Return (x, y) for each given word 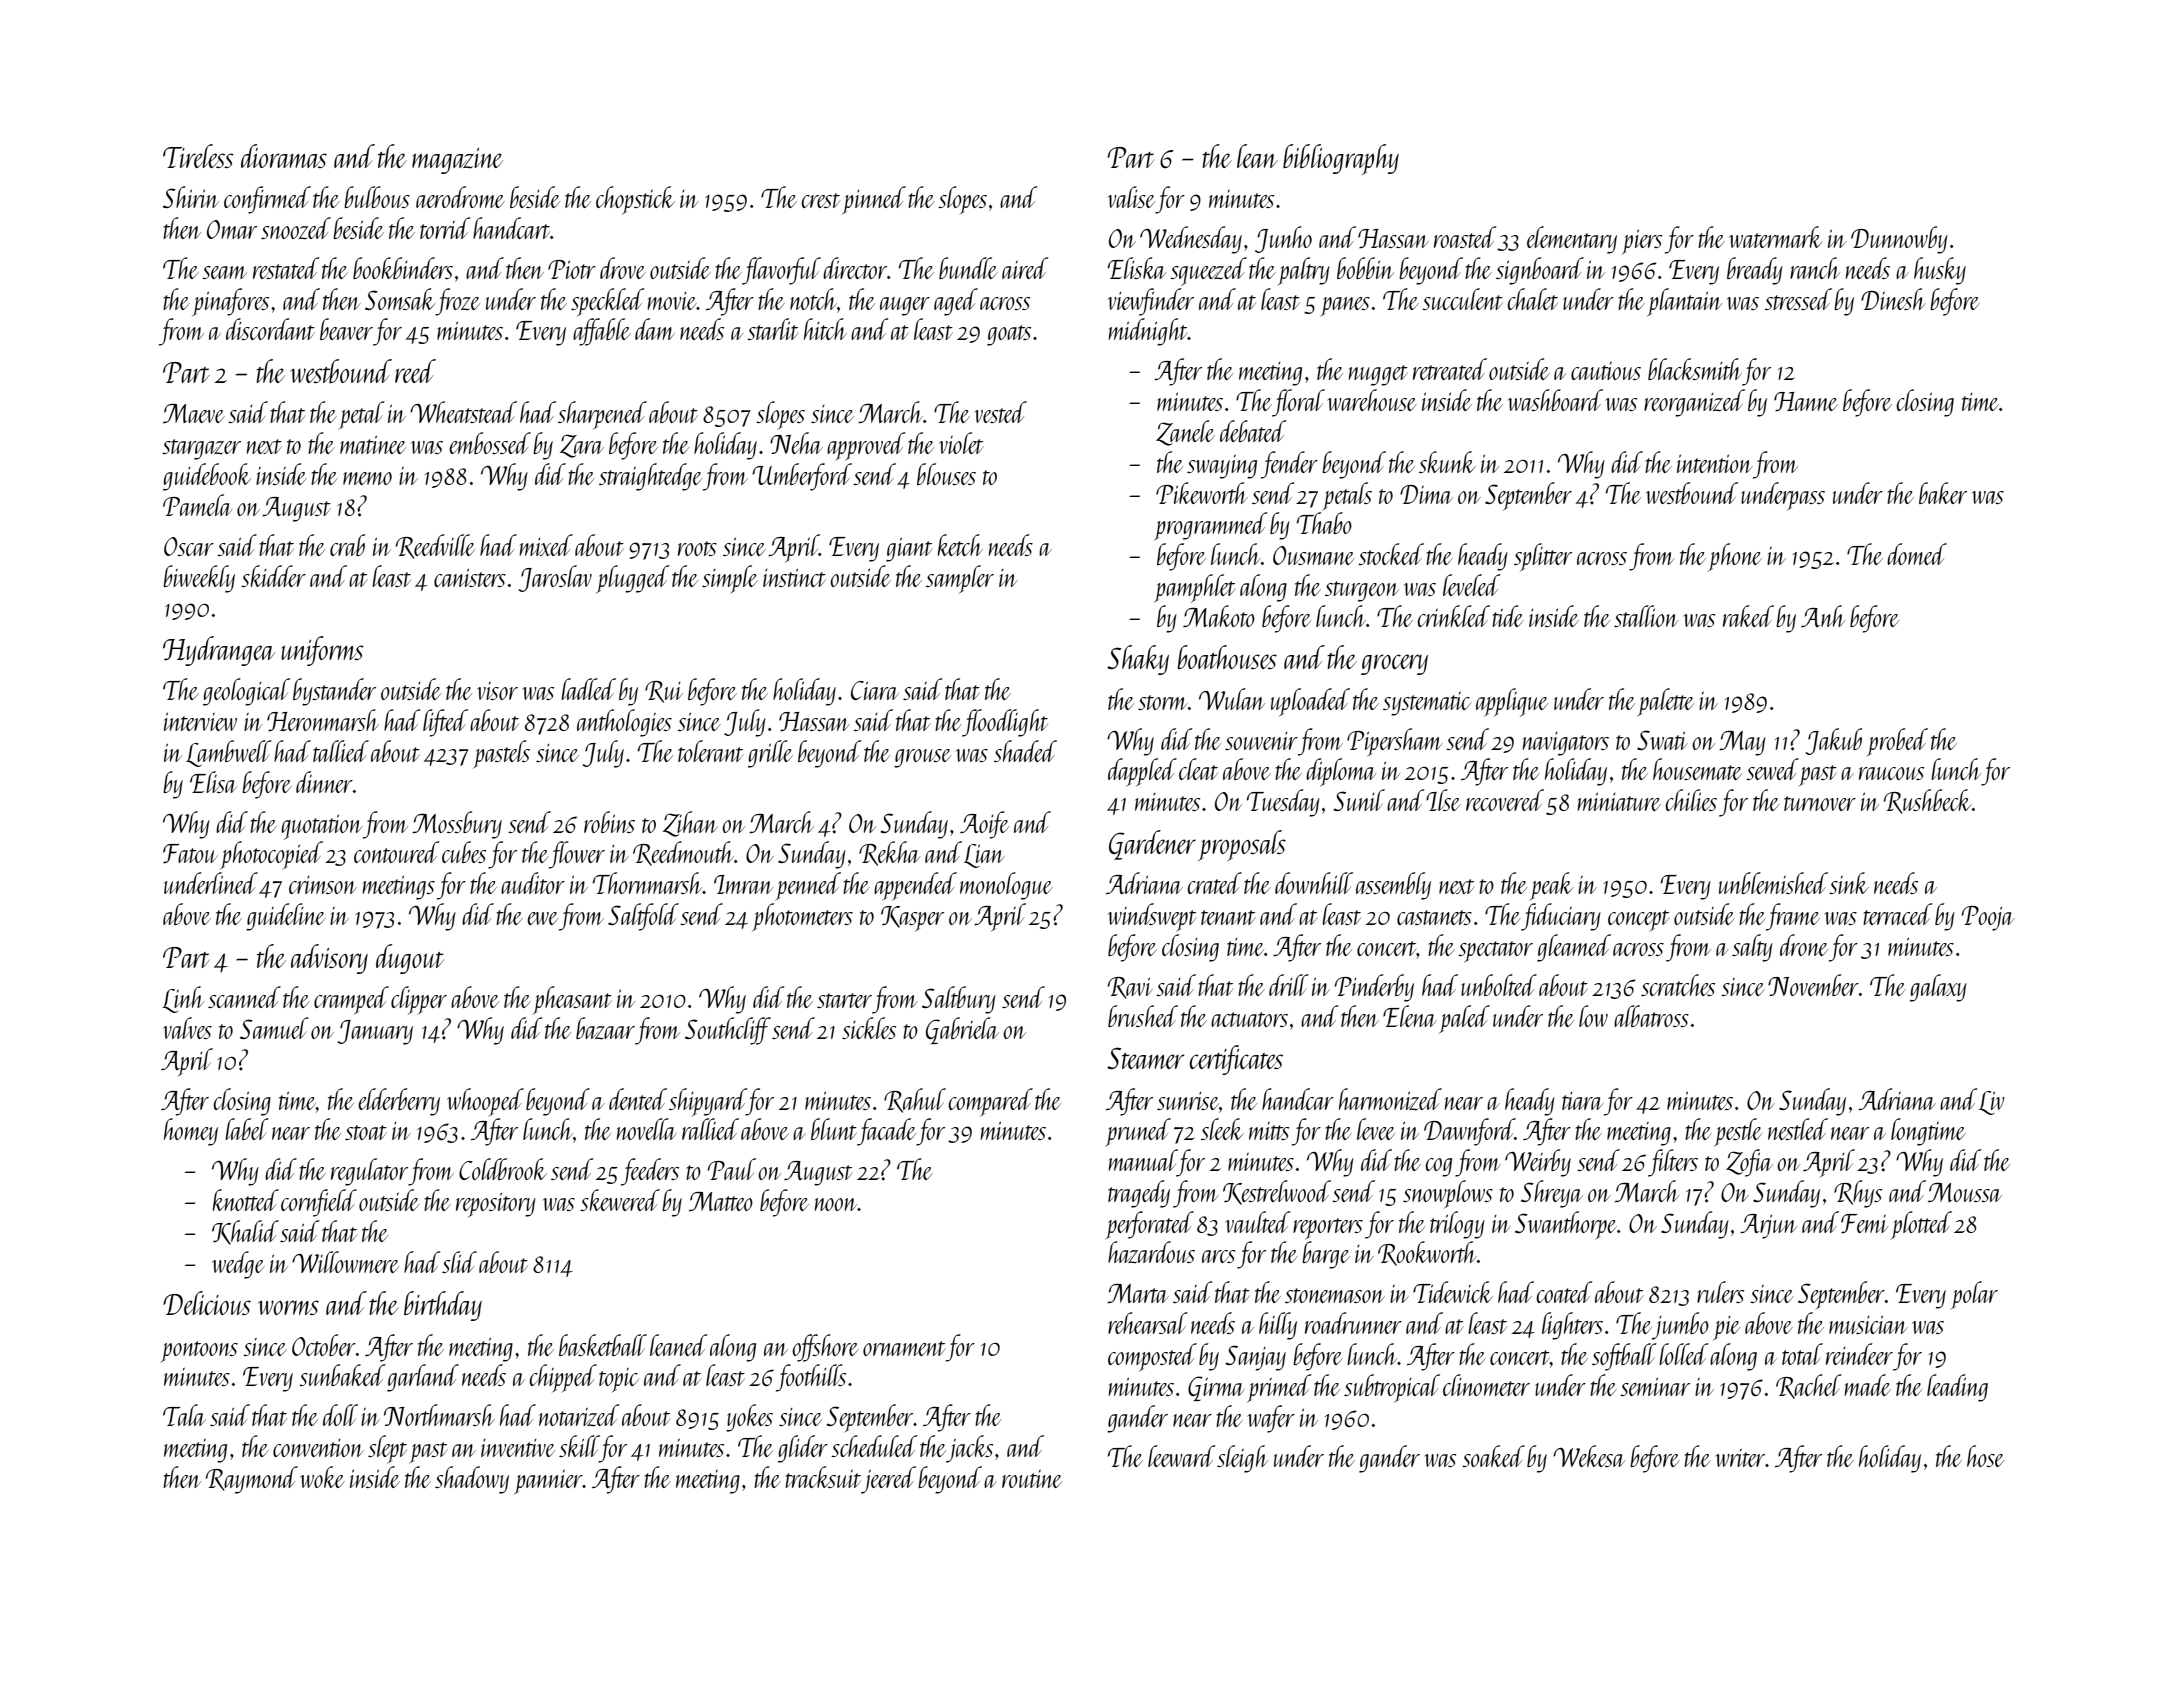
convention (318, 1448)
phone (1735, 557)
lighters (1572, 1326)
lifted (445, 723)
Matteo (721, 1201)
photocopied (271, 855)
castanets (1434, 917)
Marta (1138, 1293)
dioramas (284, 156)
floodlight (1005, 723)
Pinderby (1374, 988)
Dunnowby (1899, 240)
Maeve (194, 413)
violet (961, 443)
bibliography (1341, 159)
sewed (1772, 769)
